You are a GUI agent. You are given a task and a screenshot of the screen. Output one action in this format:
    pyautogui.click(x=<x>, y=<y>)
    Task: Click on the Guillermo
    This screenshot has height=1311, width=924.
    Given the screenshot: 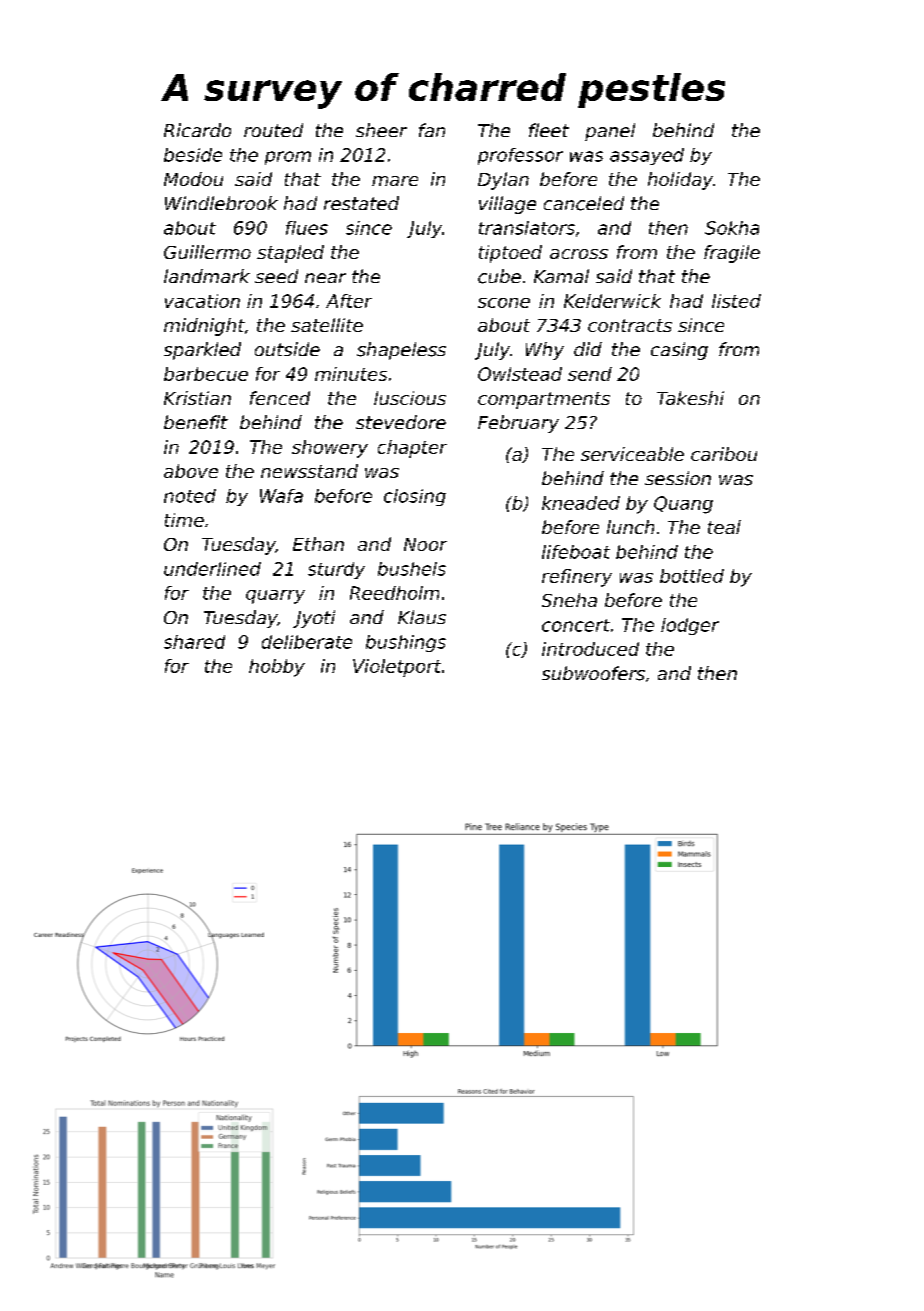 What is the action you would take?
    pyautogui.click(x=207, y=252)
